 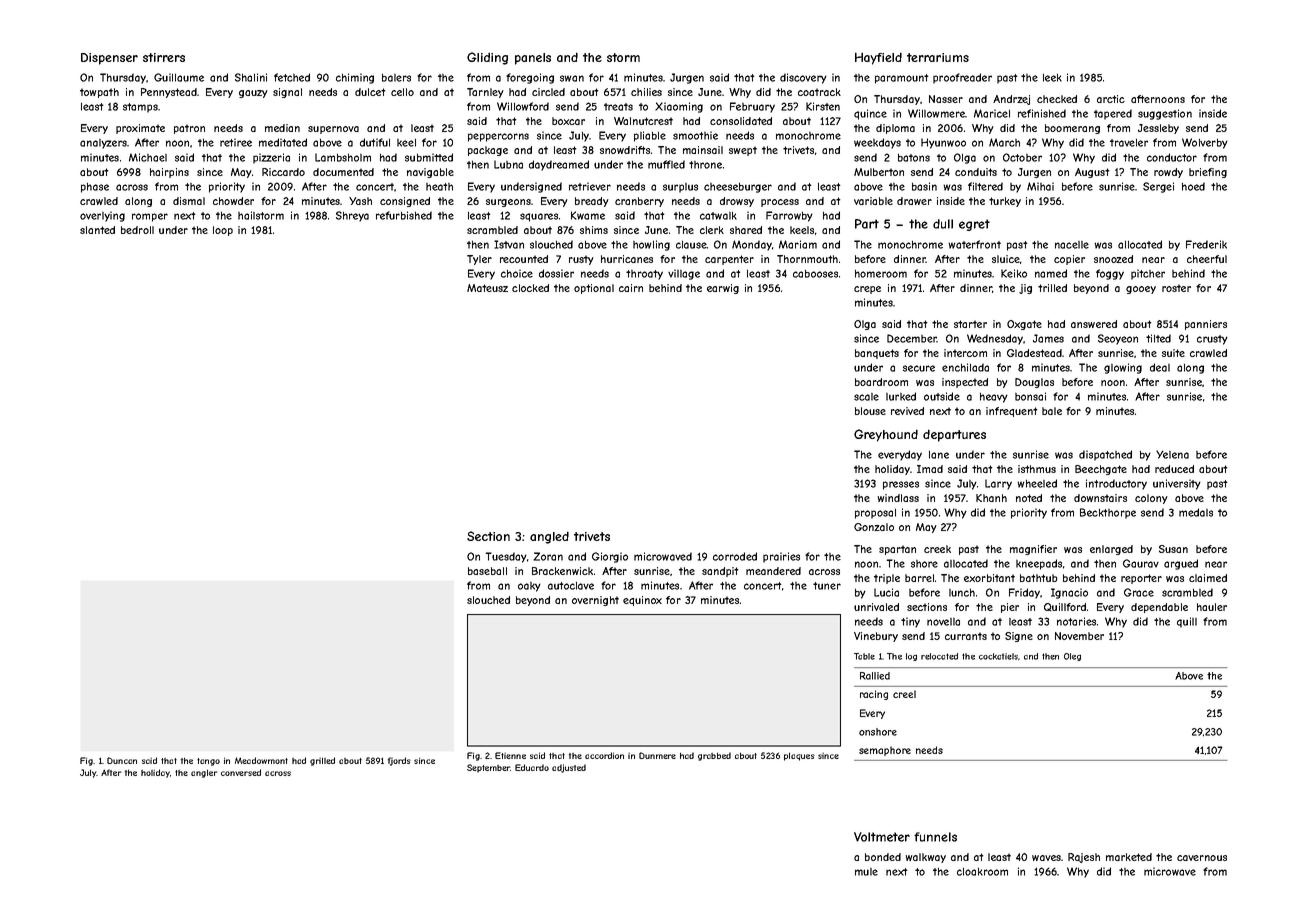 What do you see at coordinates (866, 872) in the page?
I see `mule` at bounding box center [866, 872].
